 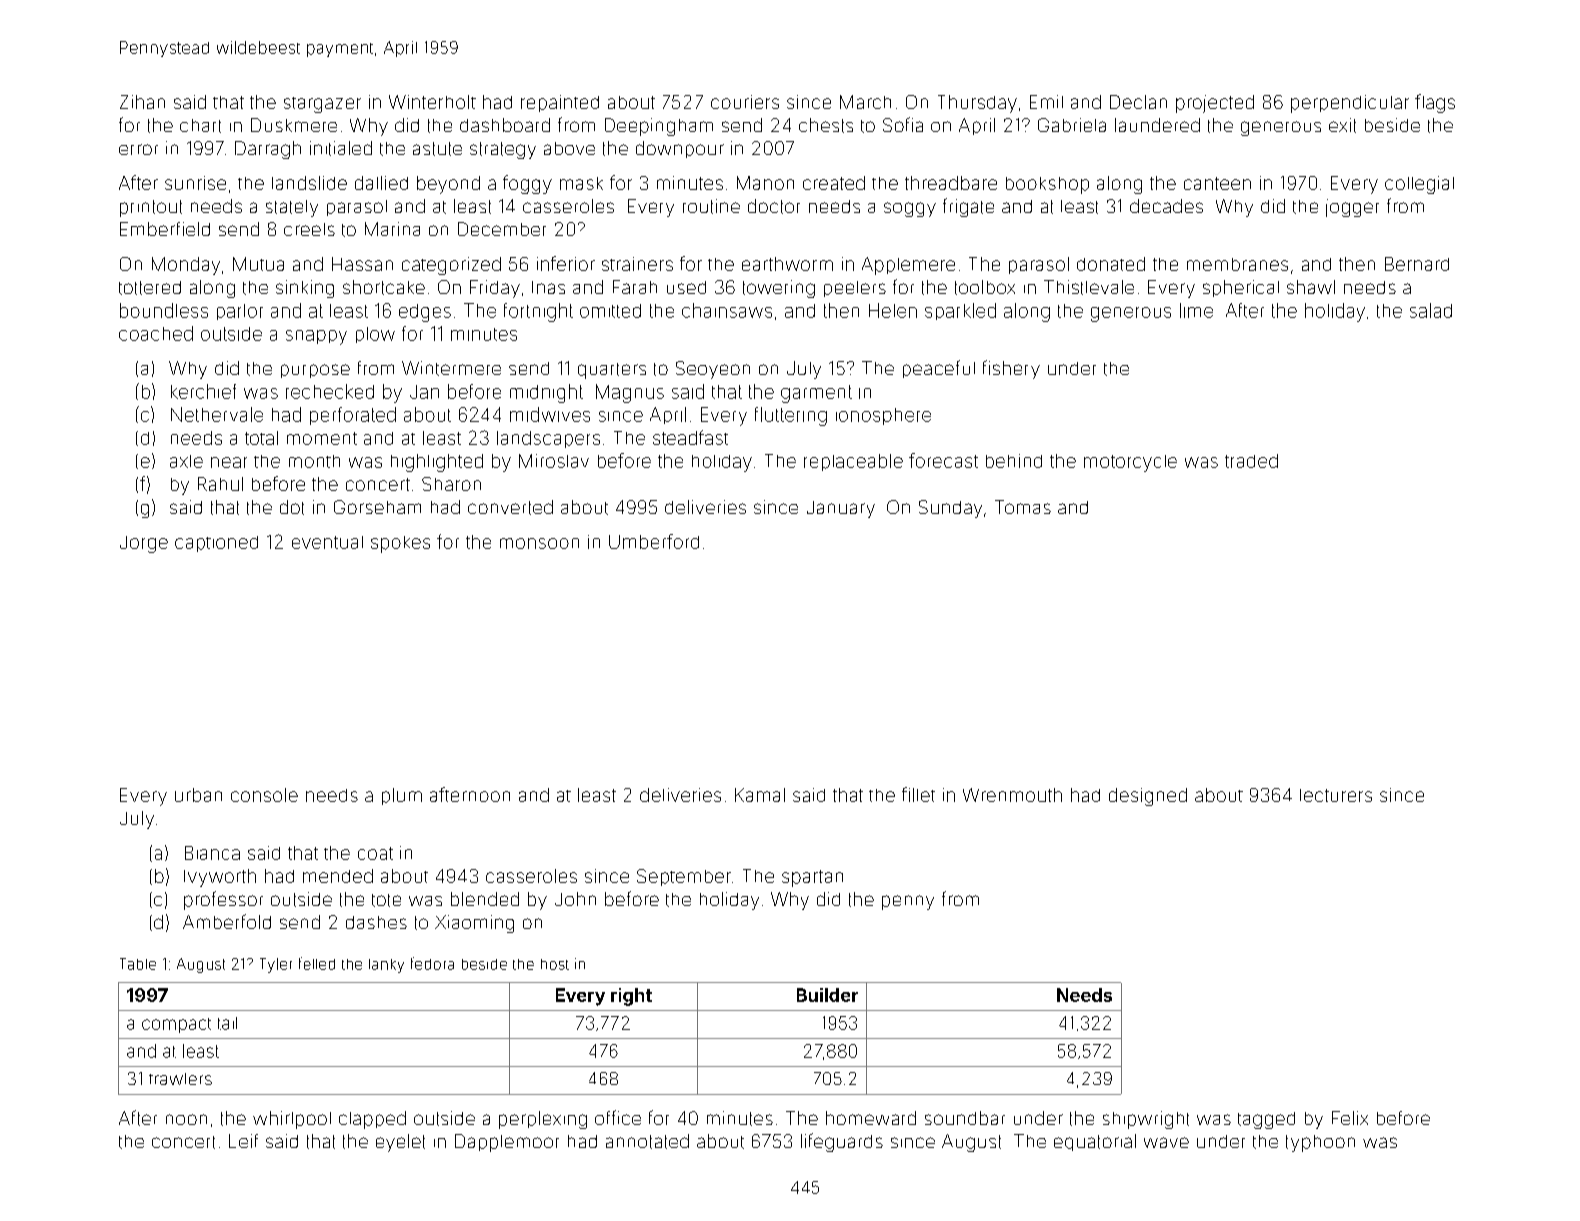 What do you see at coordinates (812, 878) in the screenshot?
I see `spartan` at bounding box center [812, 878].
